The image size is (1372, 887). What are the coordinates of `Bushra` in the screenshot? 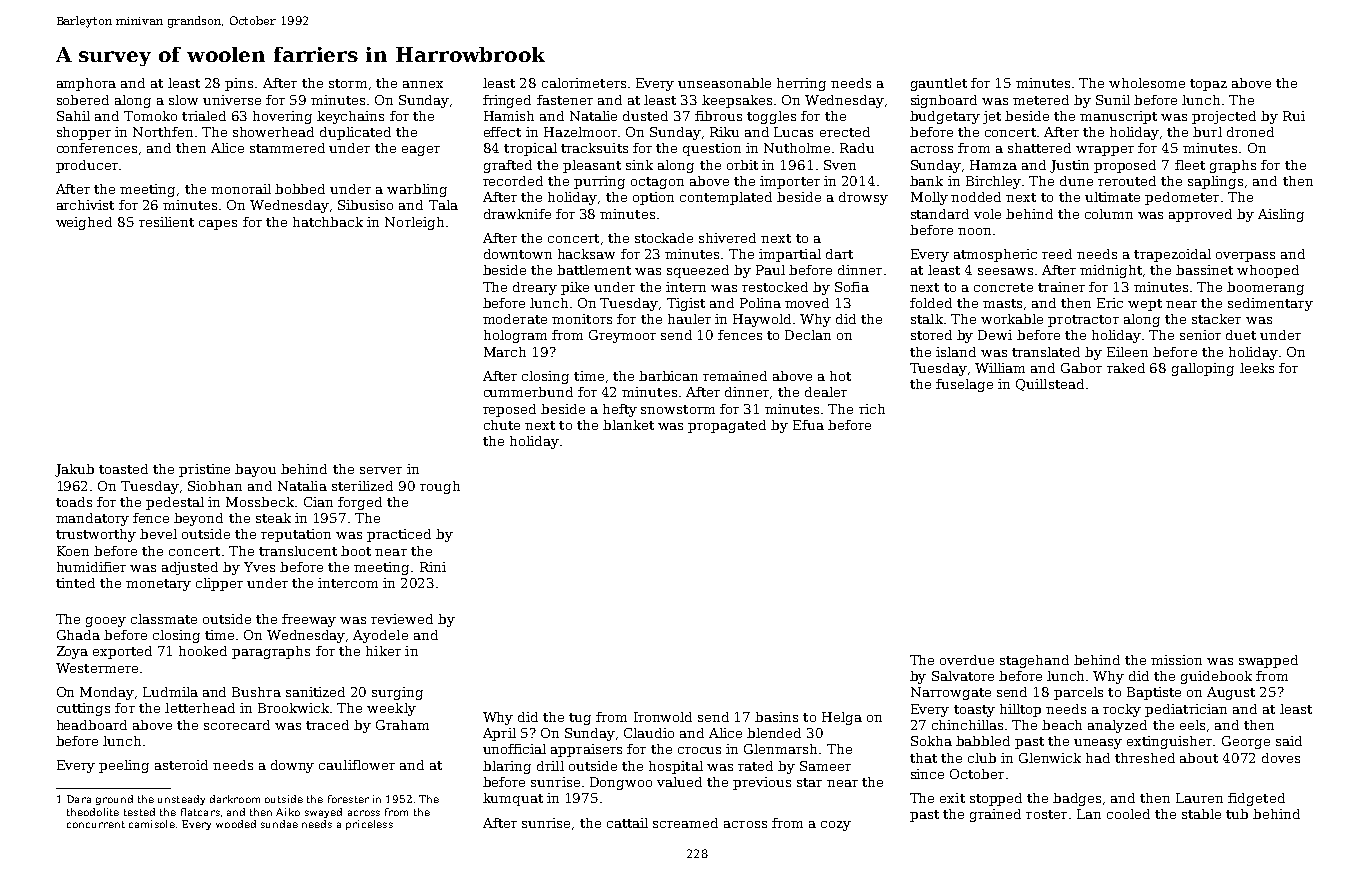 It's located at (256, 692).
